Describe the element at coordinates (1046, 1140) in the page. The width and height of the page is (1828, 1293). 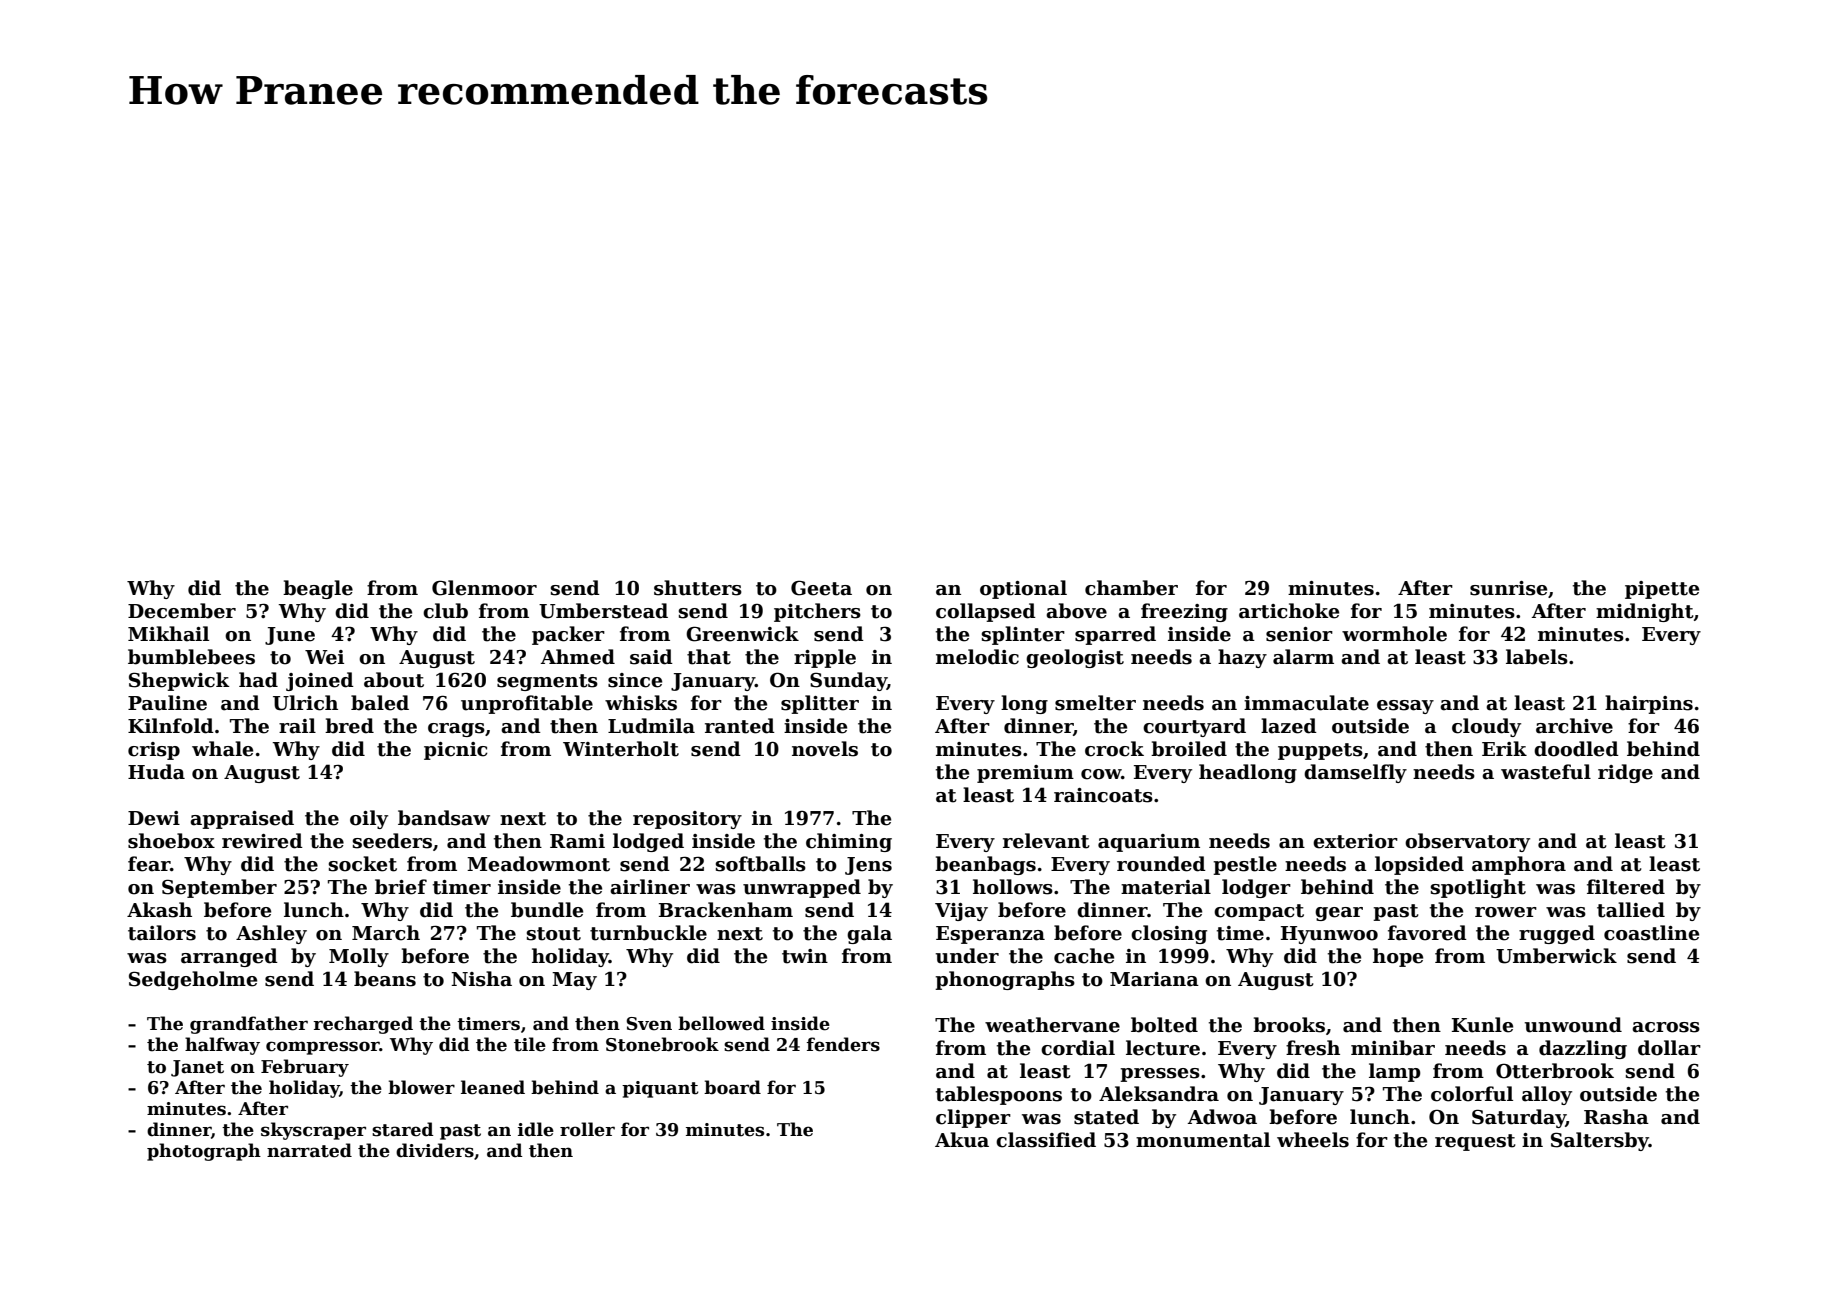
I see `classified` at that location.
